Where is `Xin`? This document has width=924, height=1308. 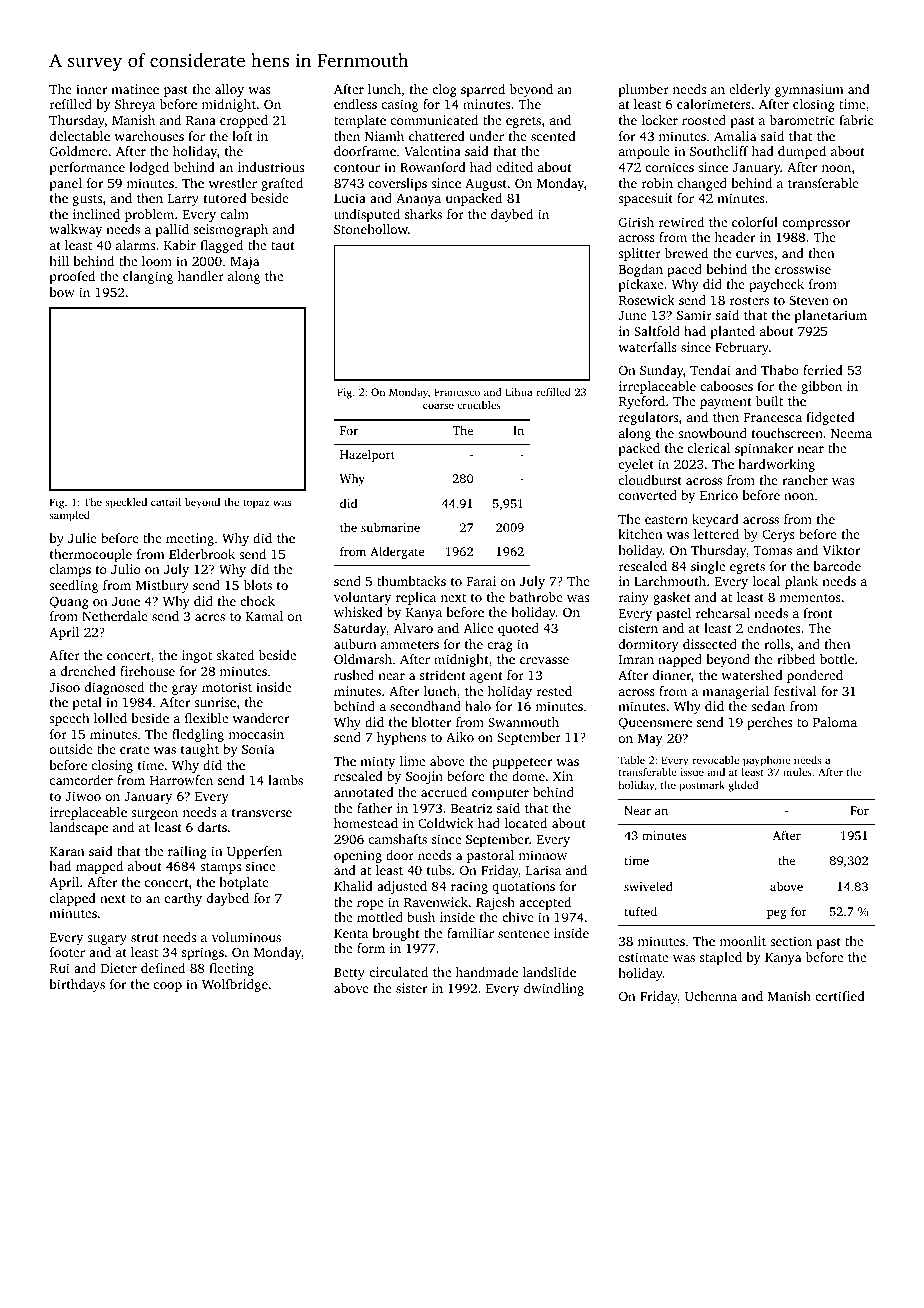 Xin is located at coordinates (563, 776).
